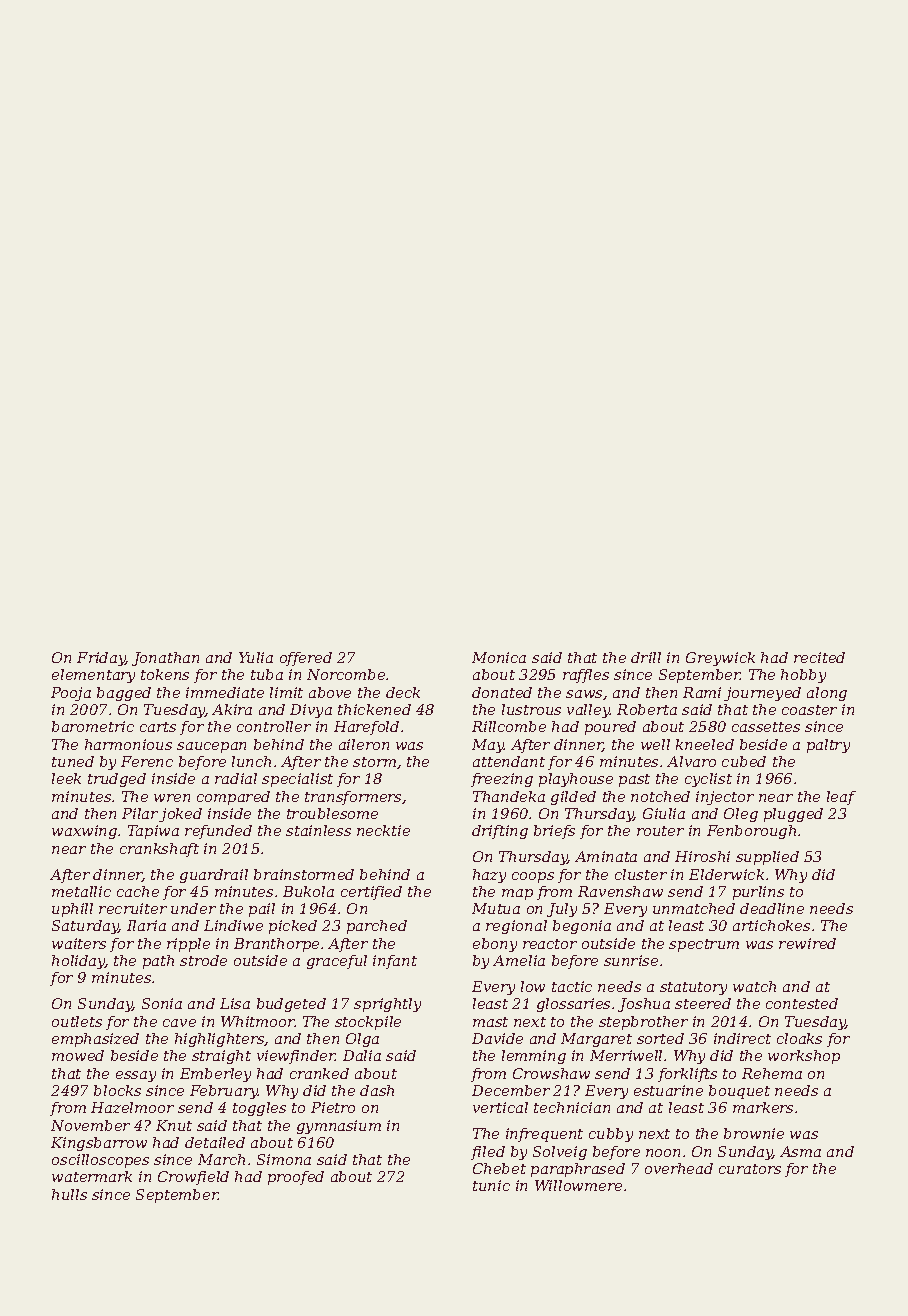 This document has width=908, height=1316. What do you see at coordinates (576, 780) in the document?
I see `playhouse` at bounding box center [576, 780].
